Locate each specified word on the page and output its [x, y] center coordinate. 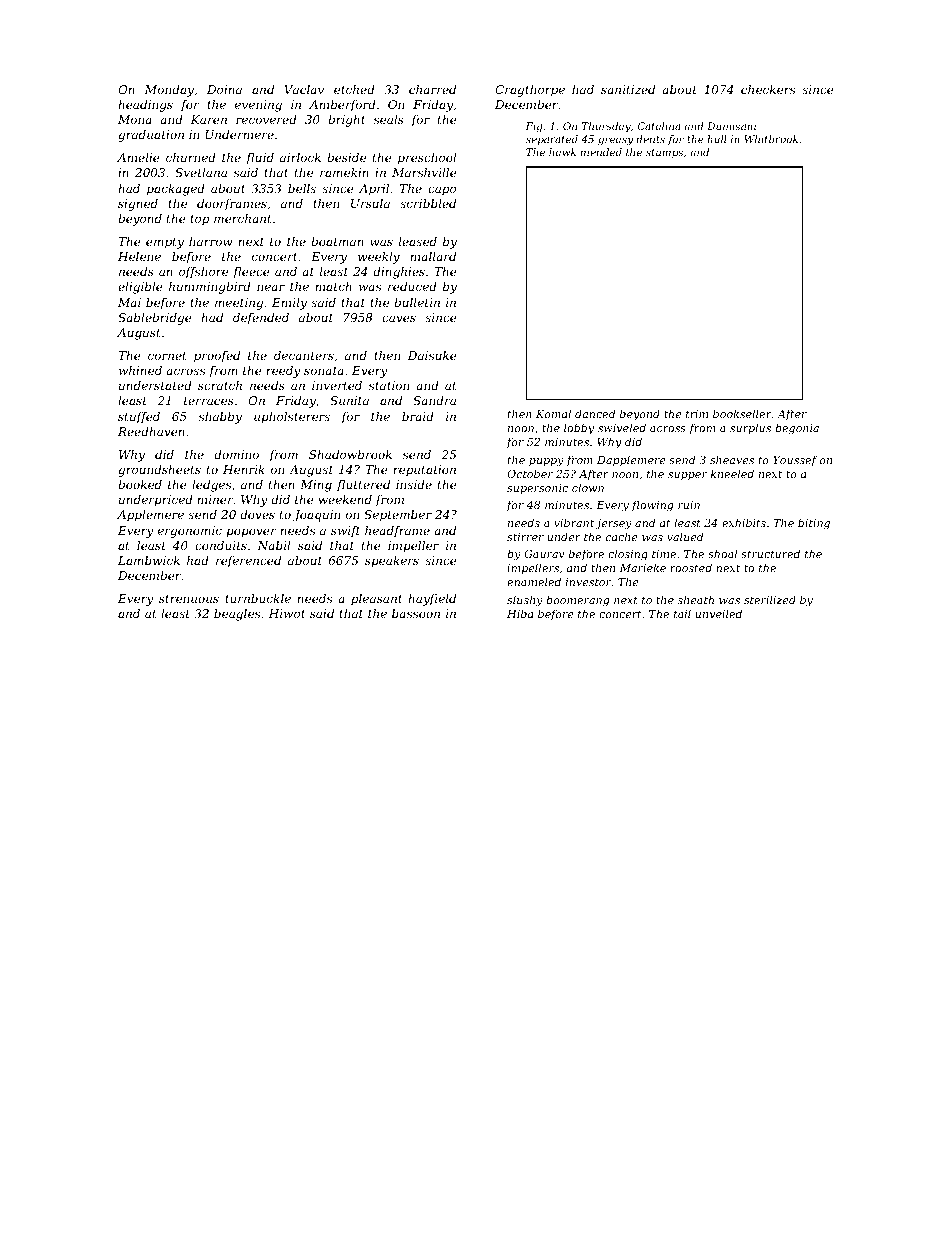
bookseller [742, 413]
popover [251, 533]
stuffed [139, 418]
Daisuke [432, 355]
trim [697, 414]
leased [418, 241]
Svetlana [201, 172]
